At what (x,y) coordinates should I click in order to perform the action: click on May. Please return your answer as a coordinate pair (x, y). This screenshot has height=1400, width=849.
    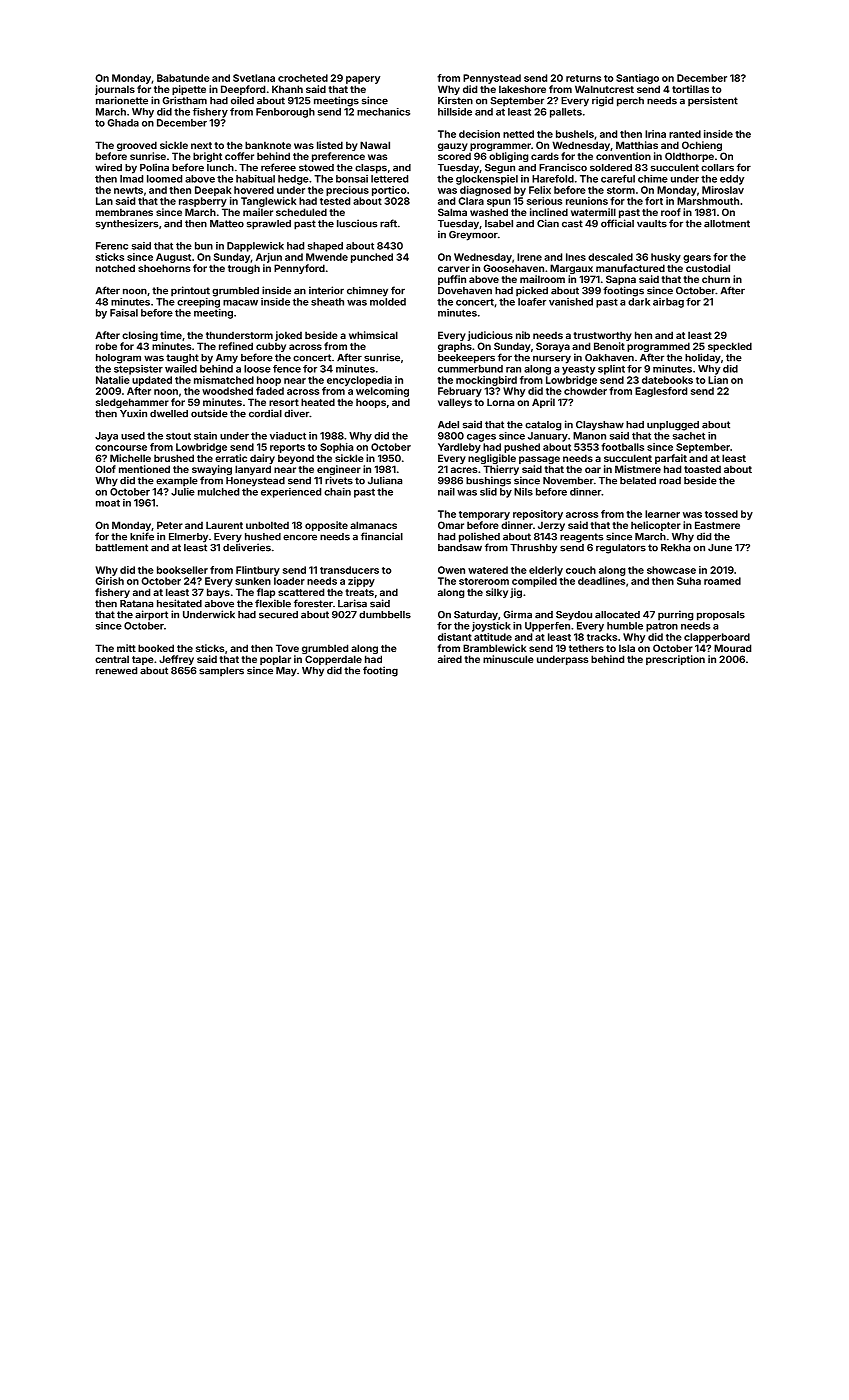
    Looking at the image, I should click on (286, 672).
